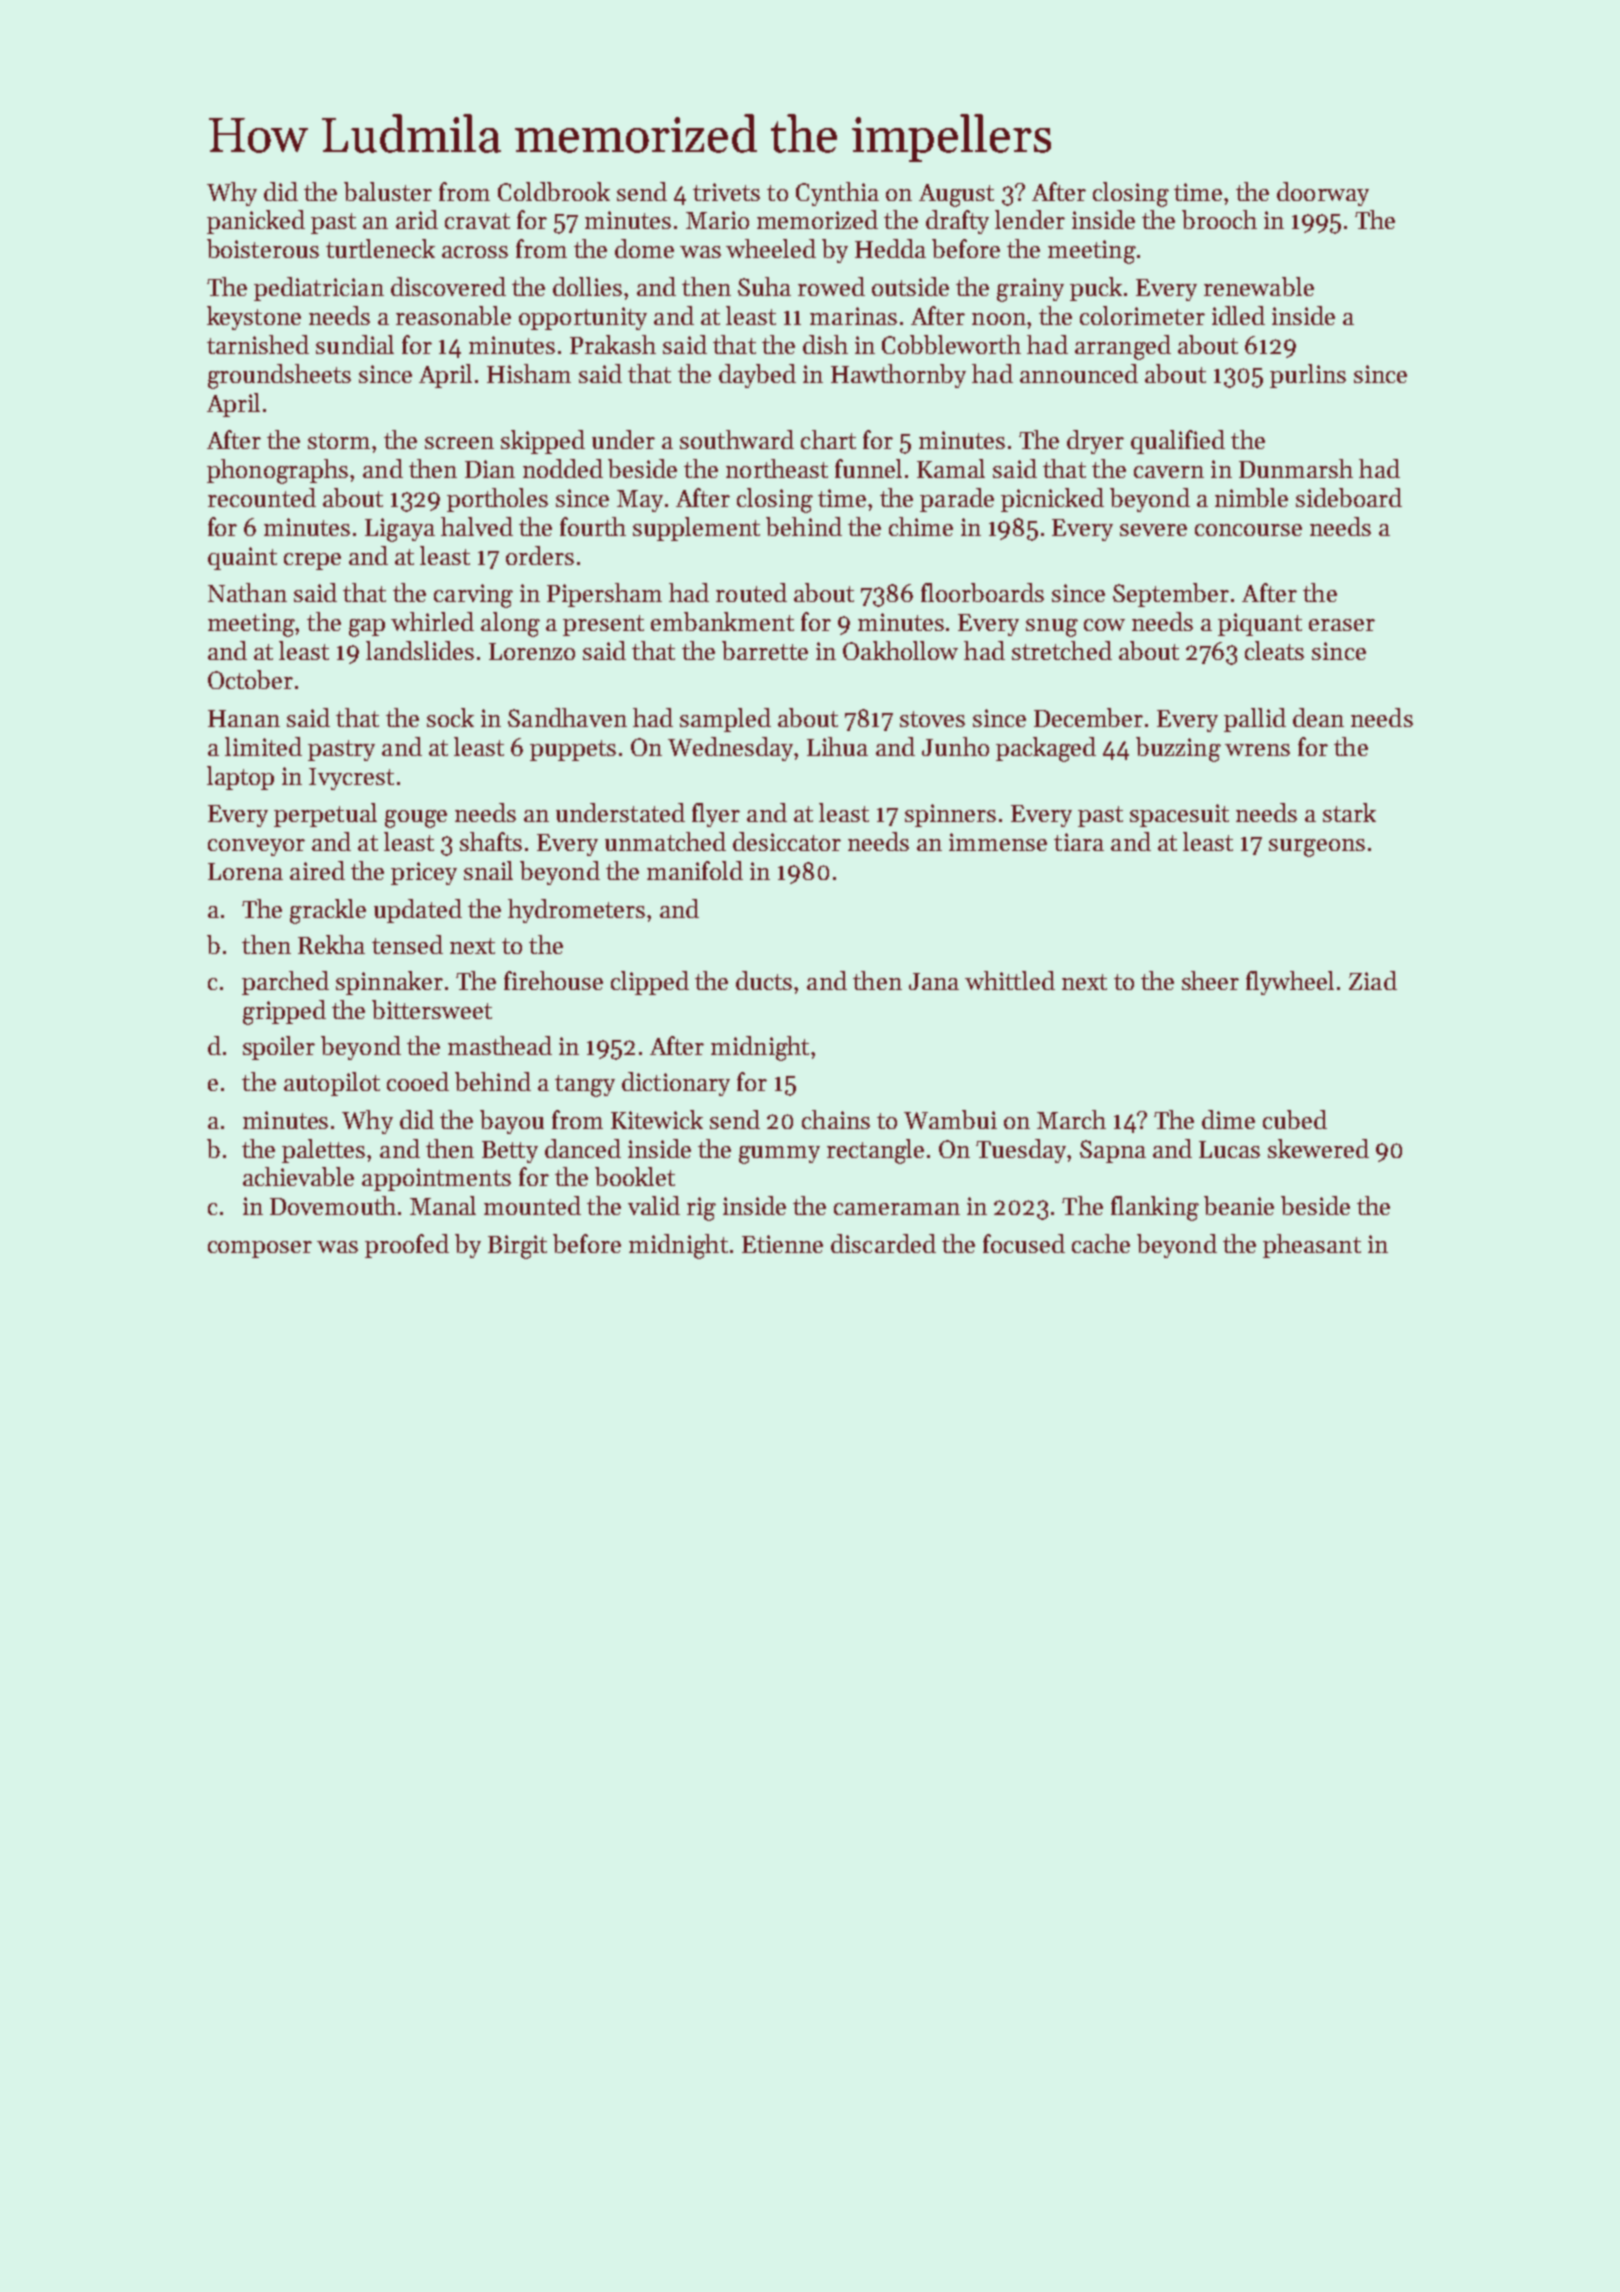 This screenshot has height=2292, width=1620. I want to click on March, so click(1071, 1119).
